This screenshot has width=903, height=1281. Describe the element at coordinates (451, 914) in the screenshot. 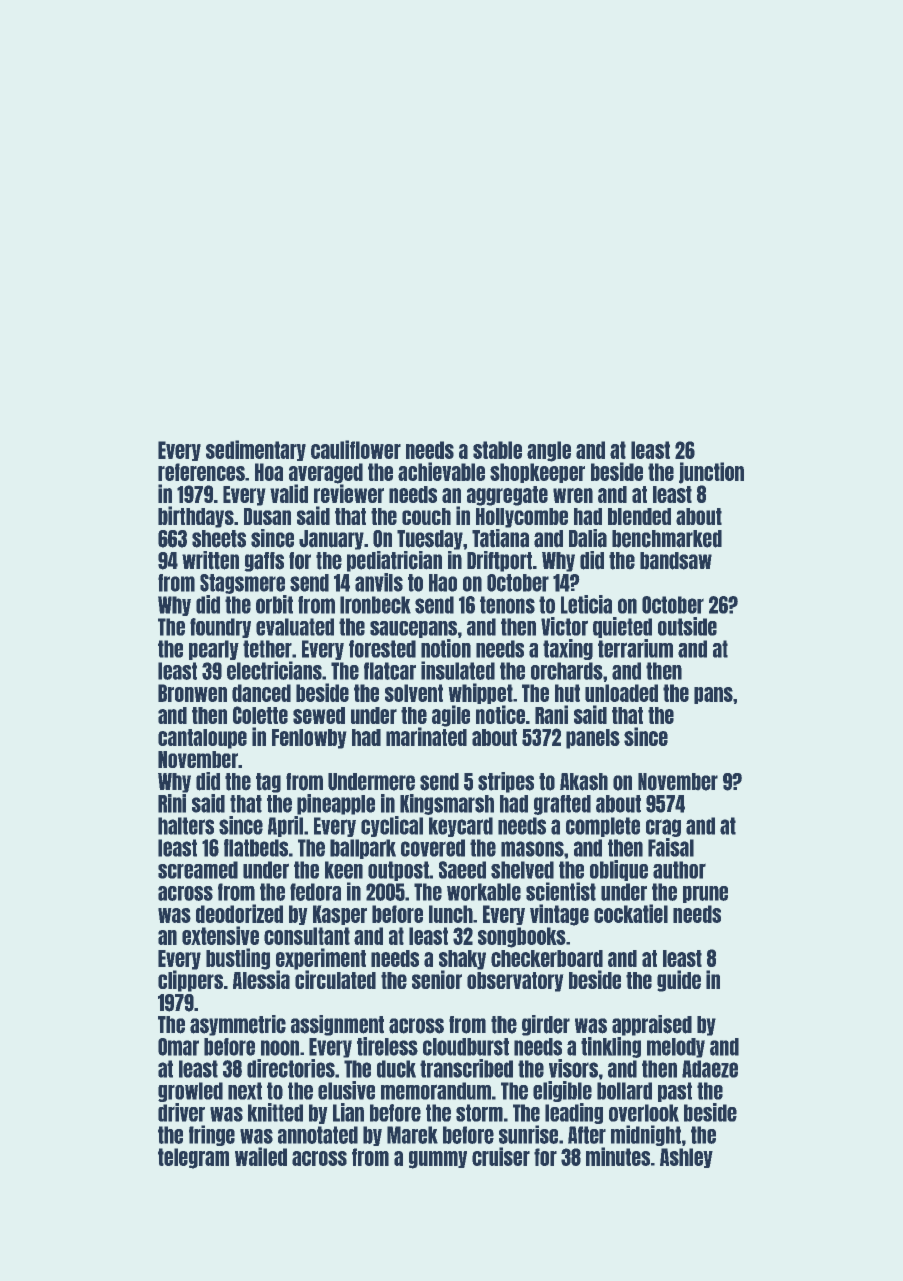

I see `lunch` at that location.
